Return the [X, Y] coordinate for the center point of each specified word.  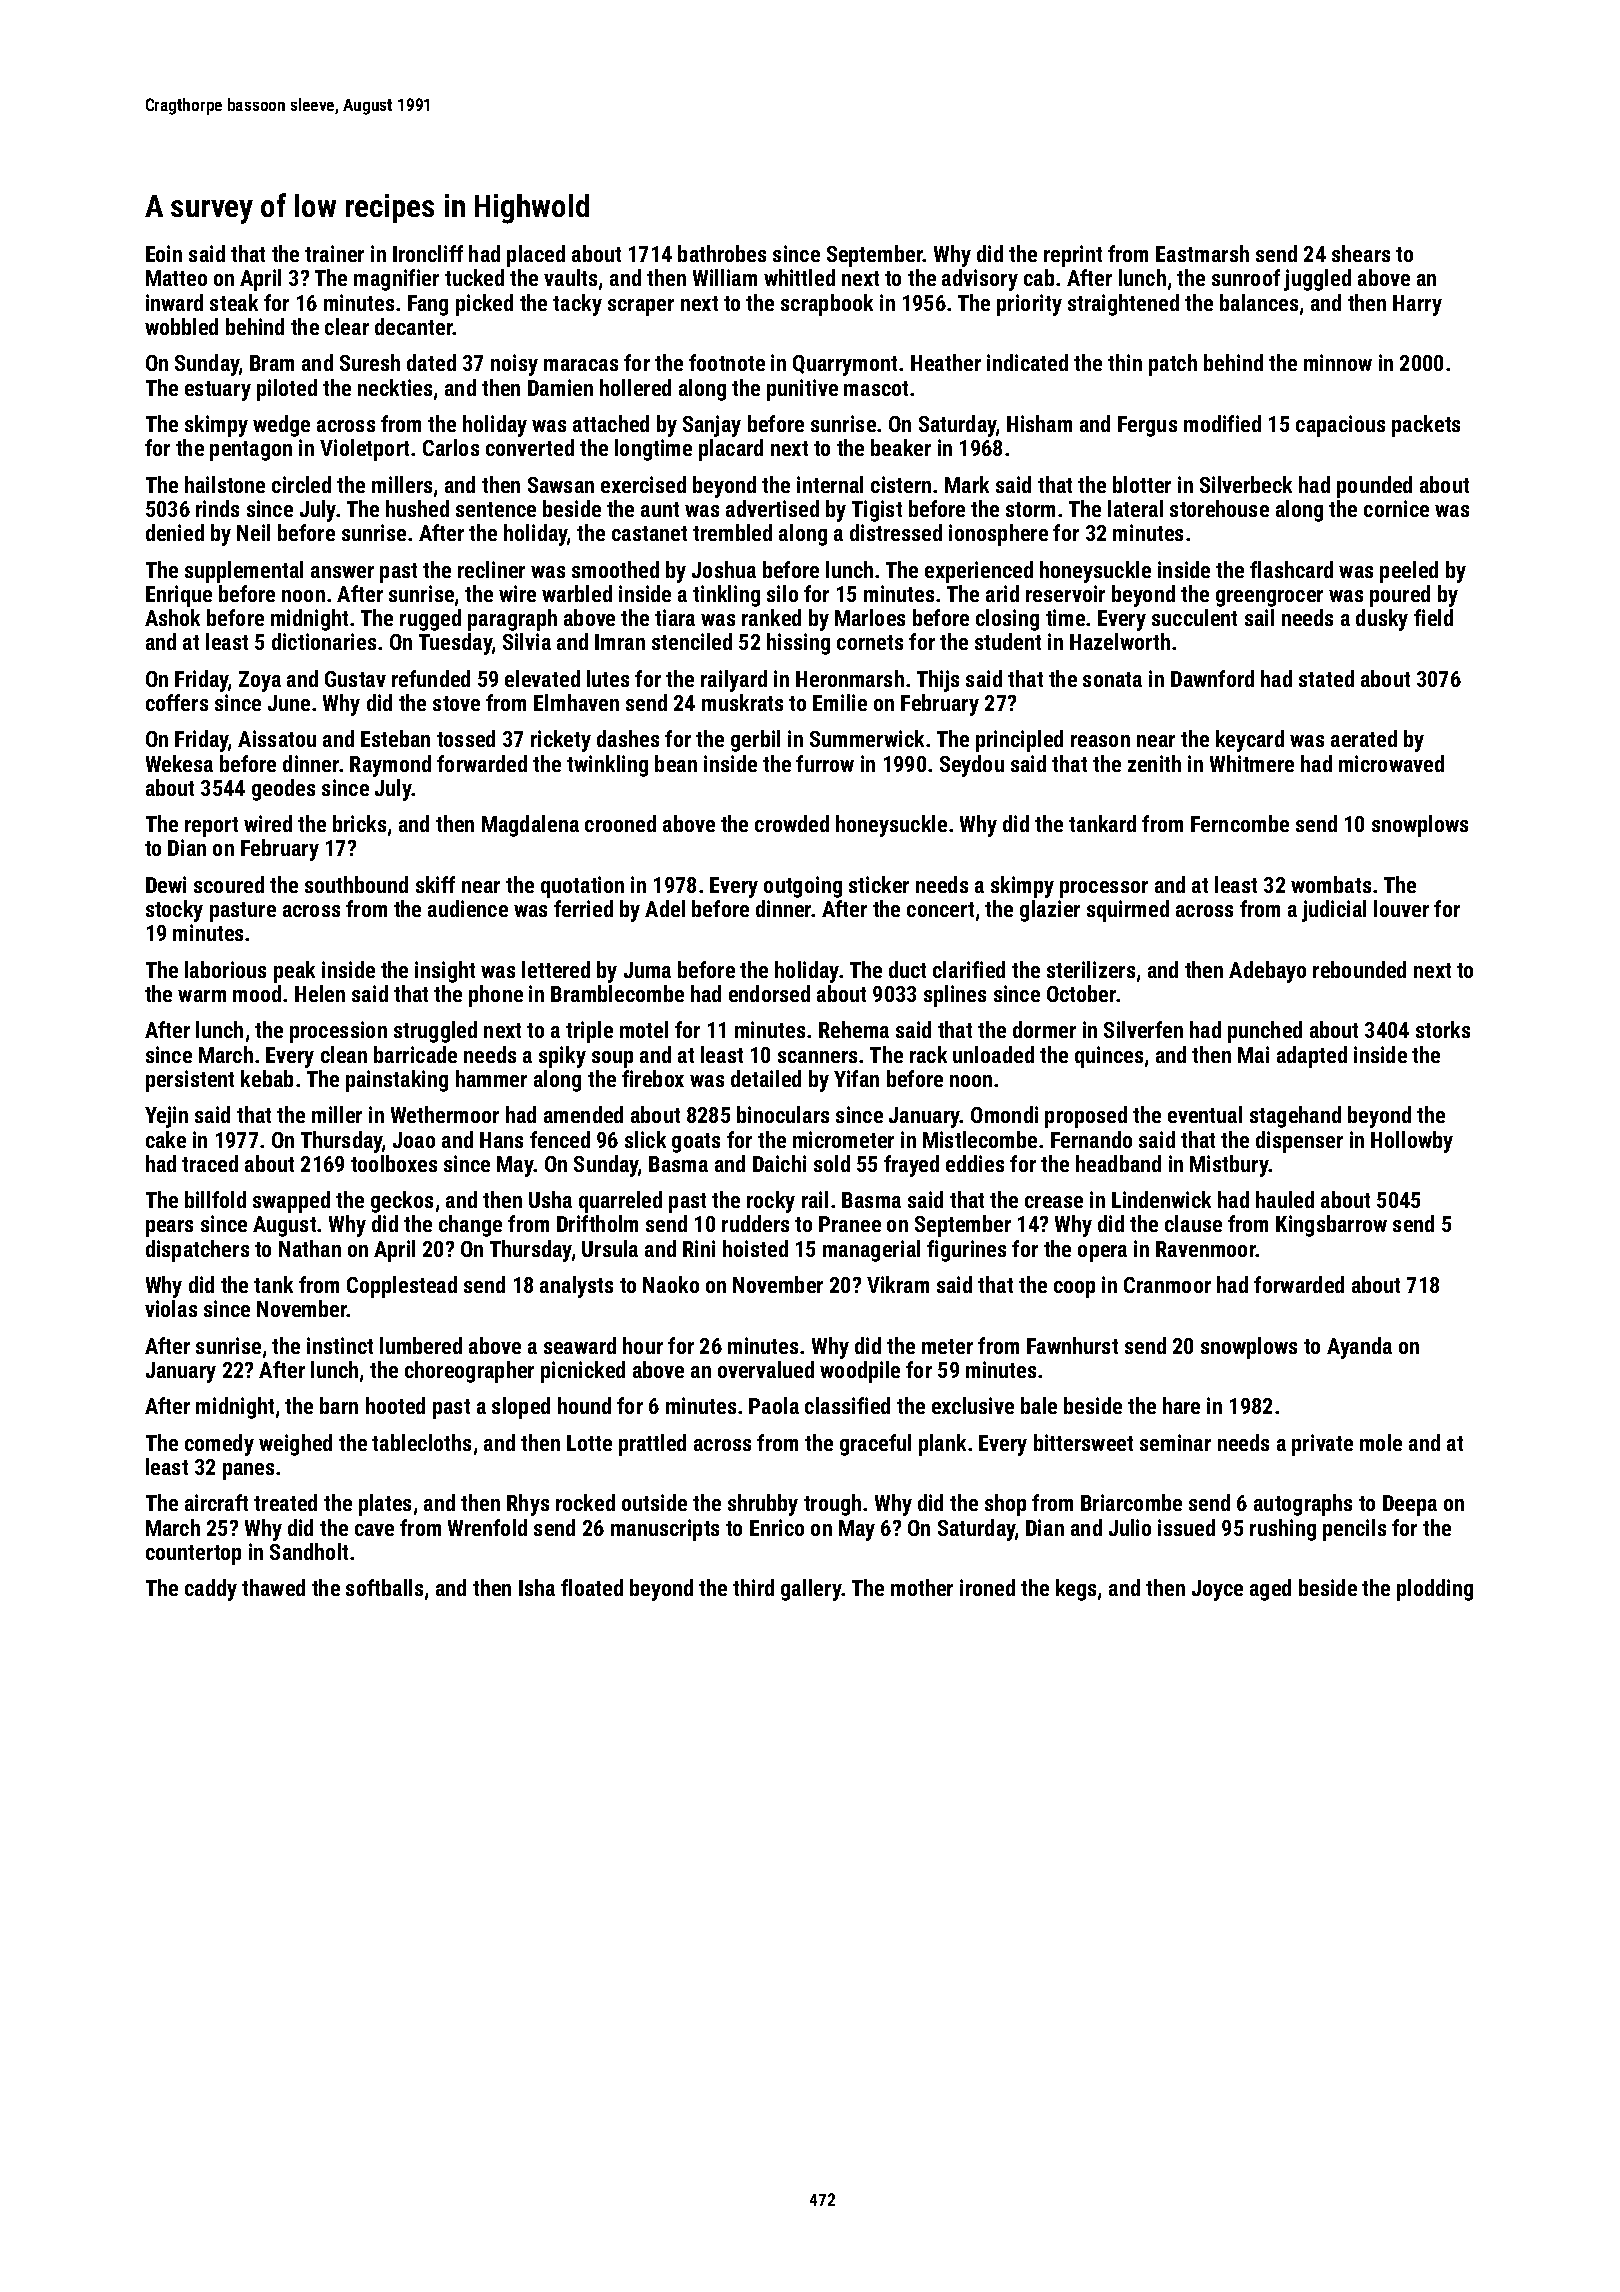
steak [234, 302]
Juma [647, 970]
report [211, 827]
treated [285, 1502]
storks [1443, 1029]
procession [338, 1032]
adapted [1312, 1057]
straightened [1123, 305]
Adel [665, 908]
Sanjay [712, 426]
